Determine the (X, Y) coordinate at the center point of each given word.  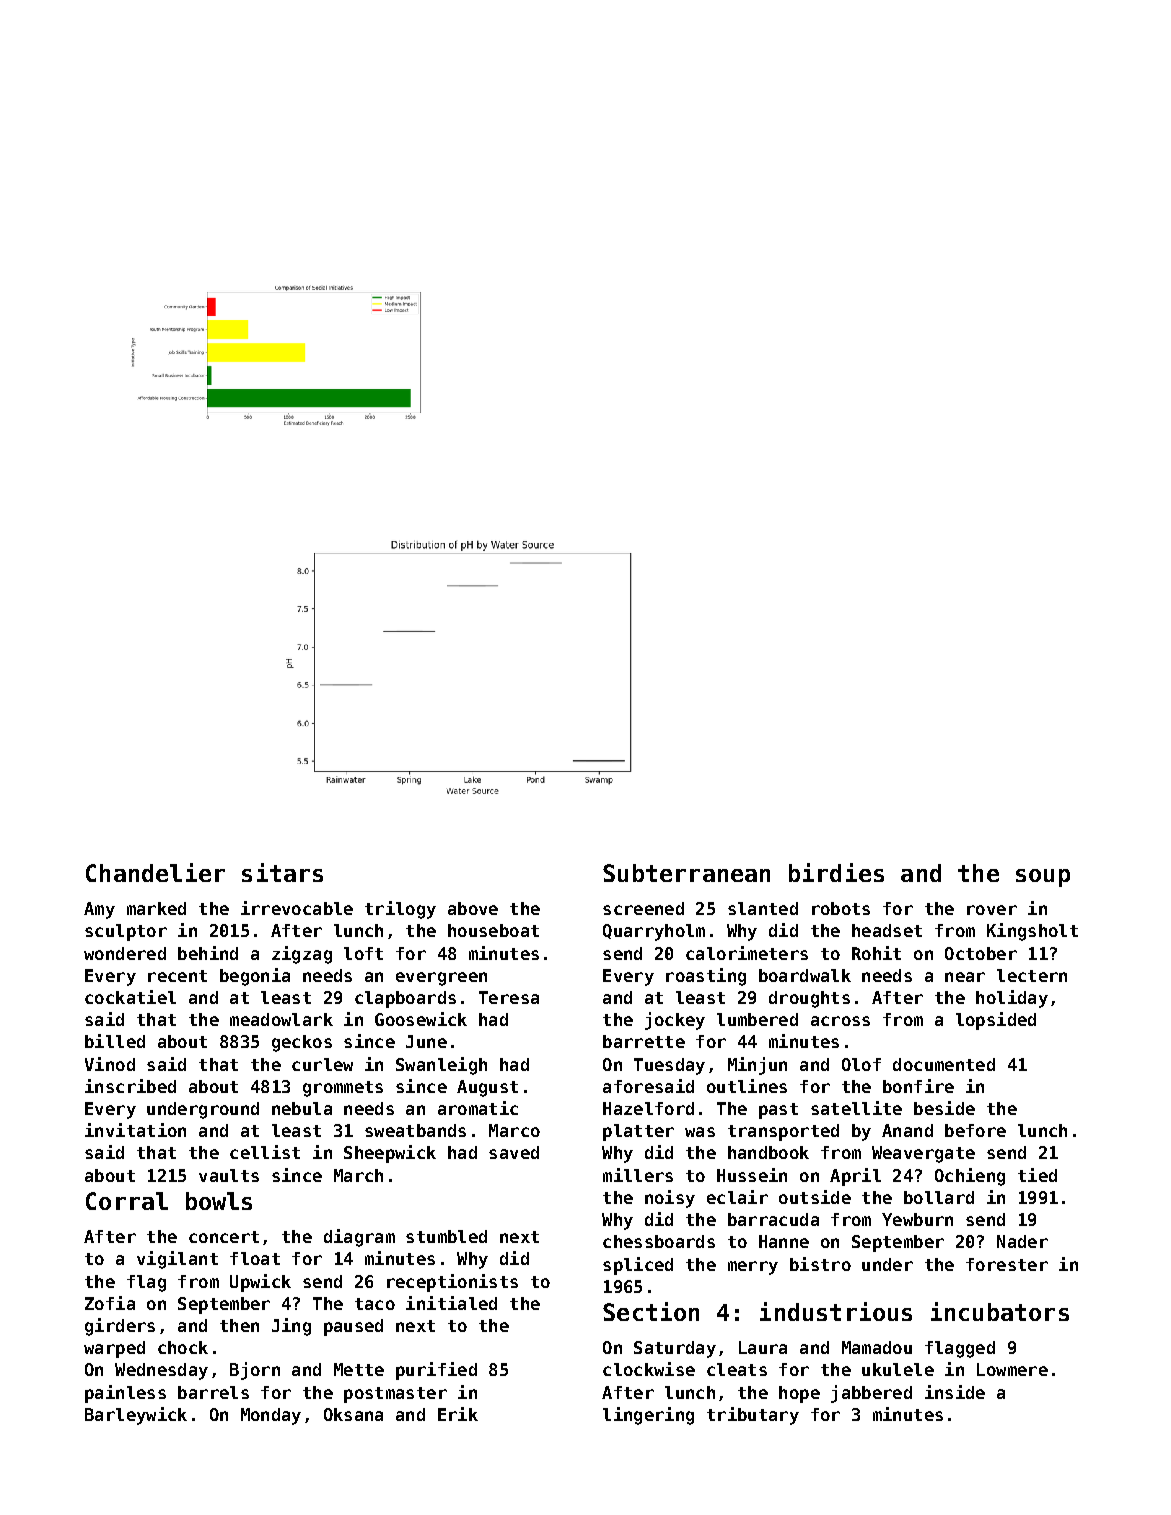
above (473, 908)
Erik (458, 1414)
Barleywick (136, 1416)
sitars (282, 872)
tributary (753, 1416)
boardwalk (805, 975)
